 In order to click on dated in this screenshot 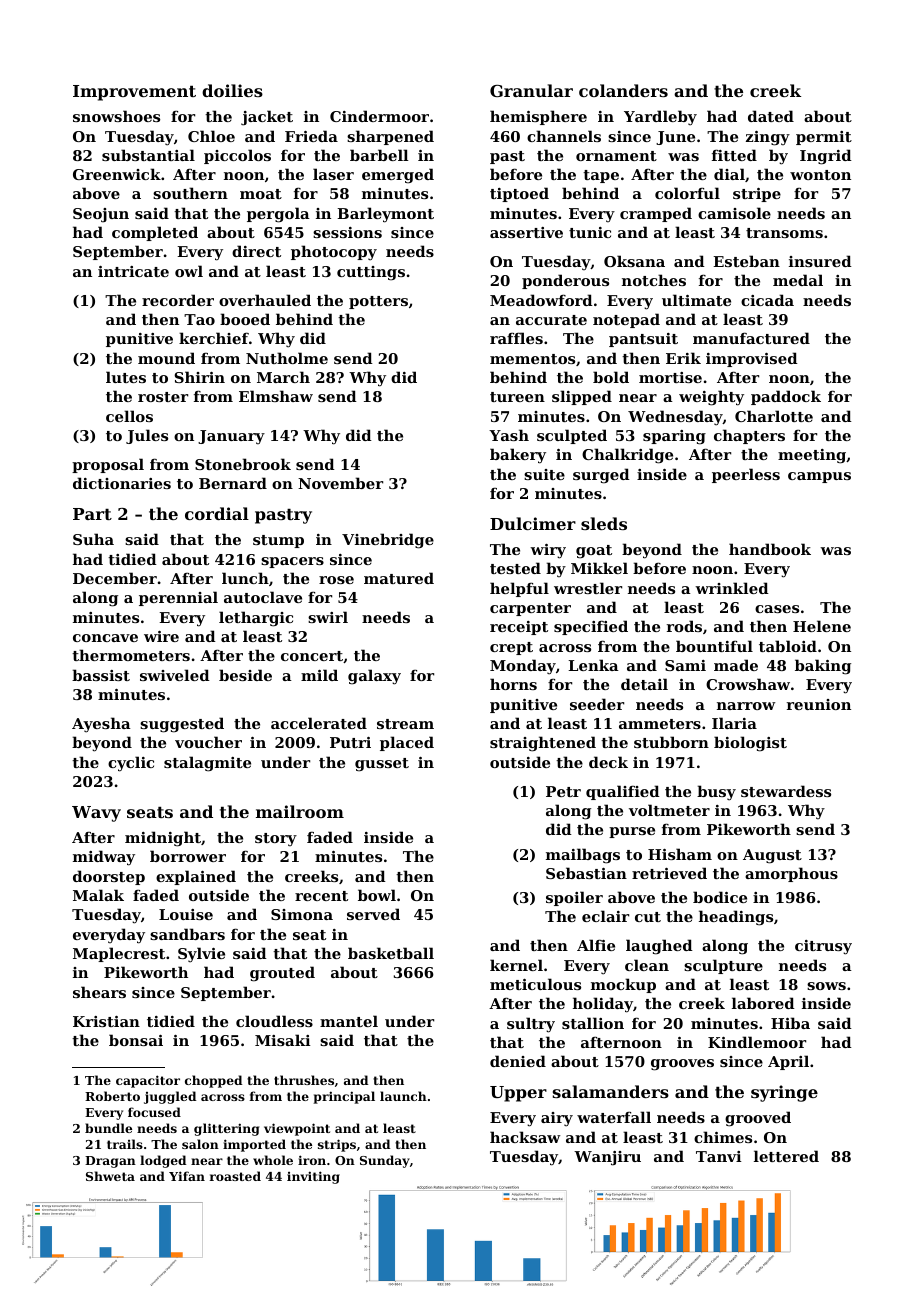, I will do `click(771, 116)`.
